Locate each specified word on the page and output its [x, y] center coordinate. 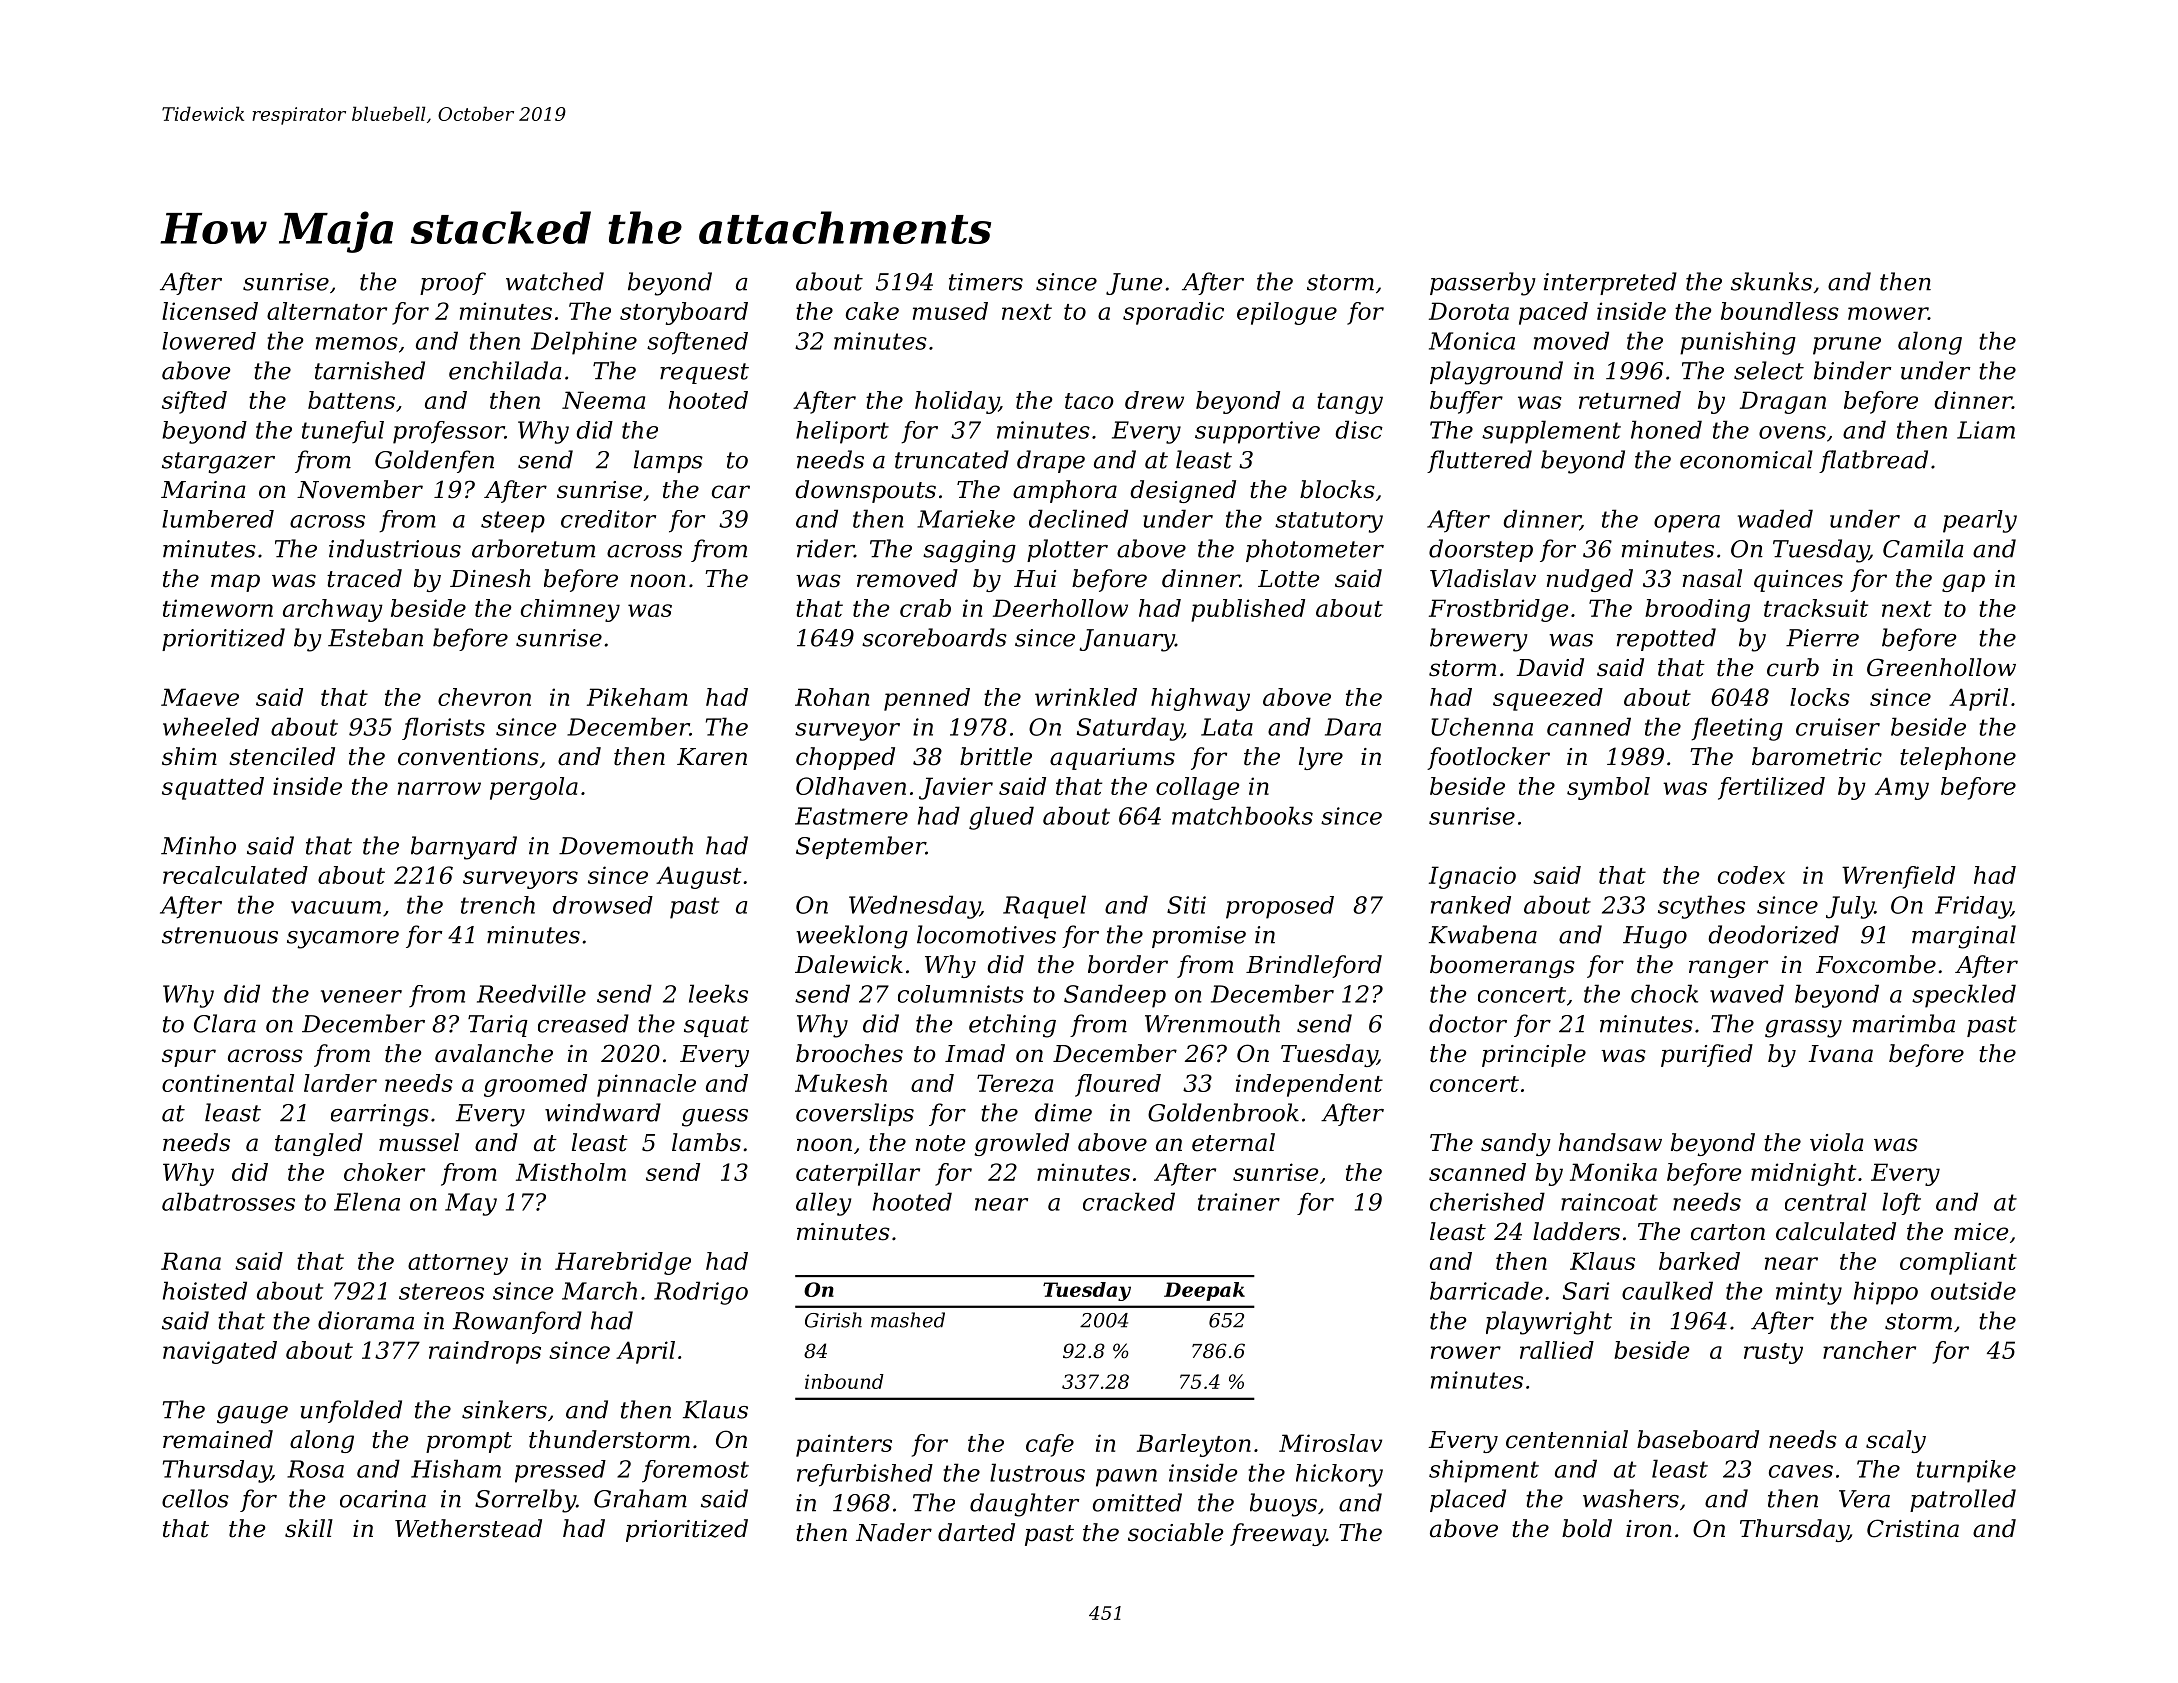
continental [228, 1083]
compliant [1958, 1263]
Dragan [1783, 402]
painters [844, 1445]
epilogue [1287, 313]
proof [453, 283]
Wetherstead [468, 1528]
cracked [1129, 1201]
